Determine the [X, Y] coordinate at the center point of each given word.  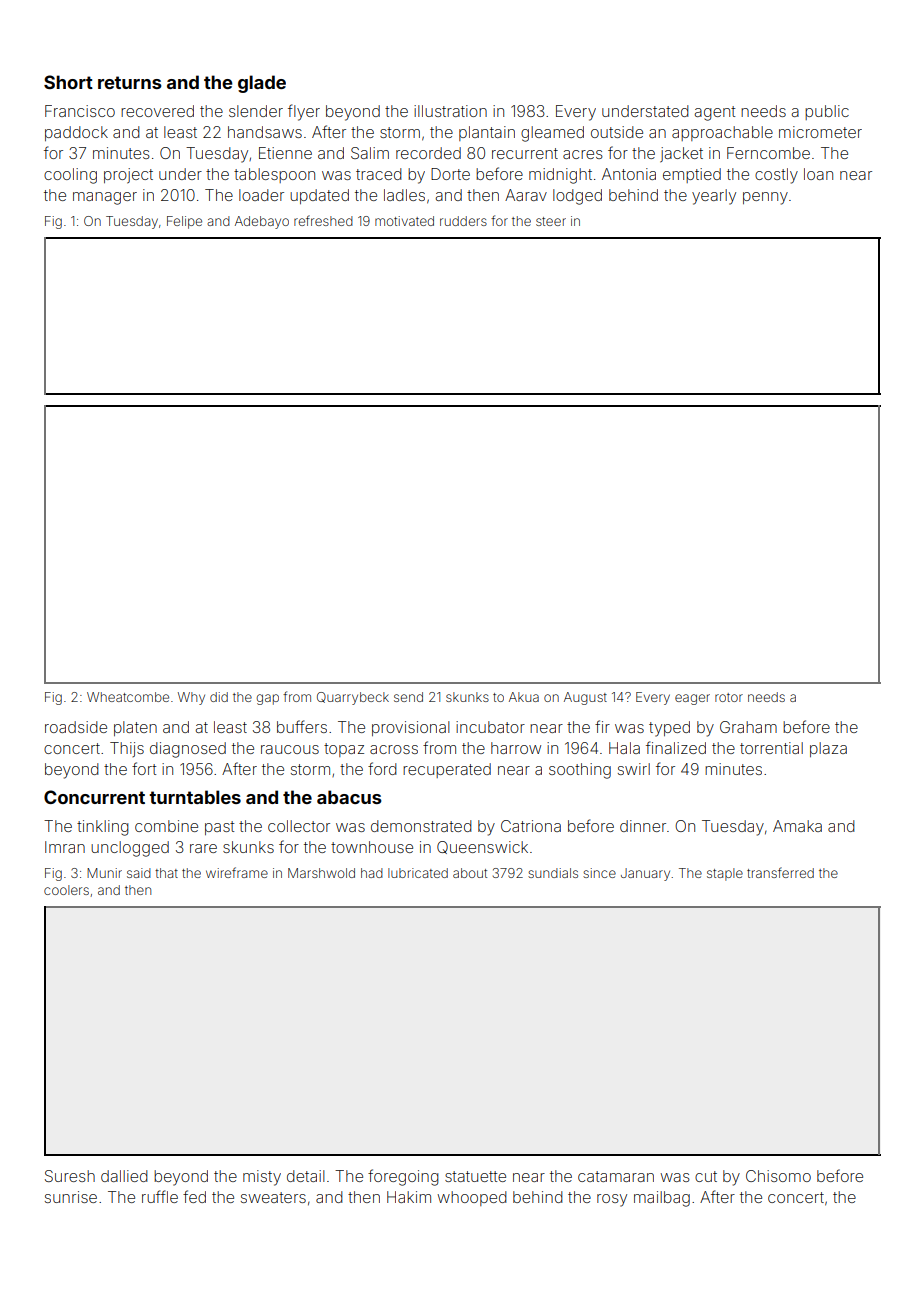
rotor [729, 697]
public [827, 112]
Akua [524, 697]
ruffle [160, 1196]
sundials [553, 873]
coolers [66, 890]
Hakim [409, 1197]
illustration [450, 111]
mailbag [662, 1199]
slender [256, 111]
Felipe [184, 222]
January [645, 874]
